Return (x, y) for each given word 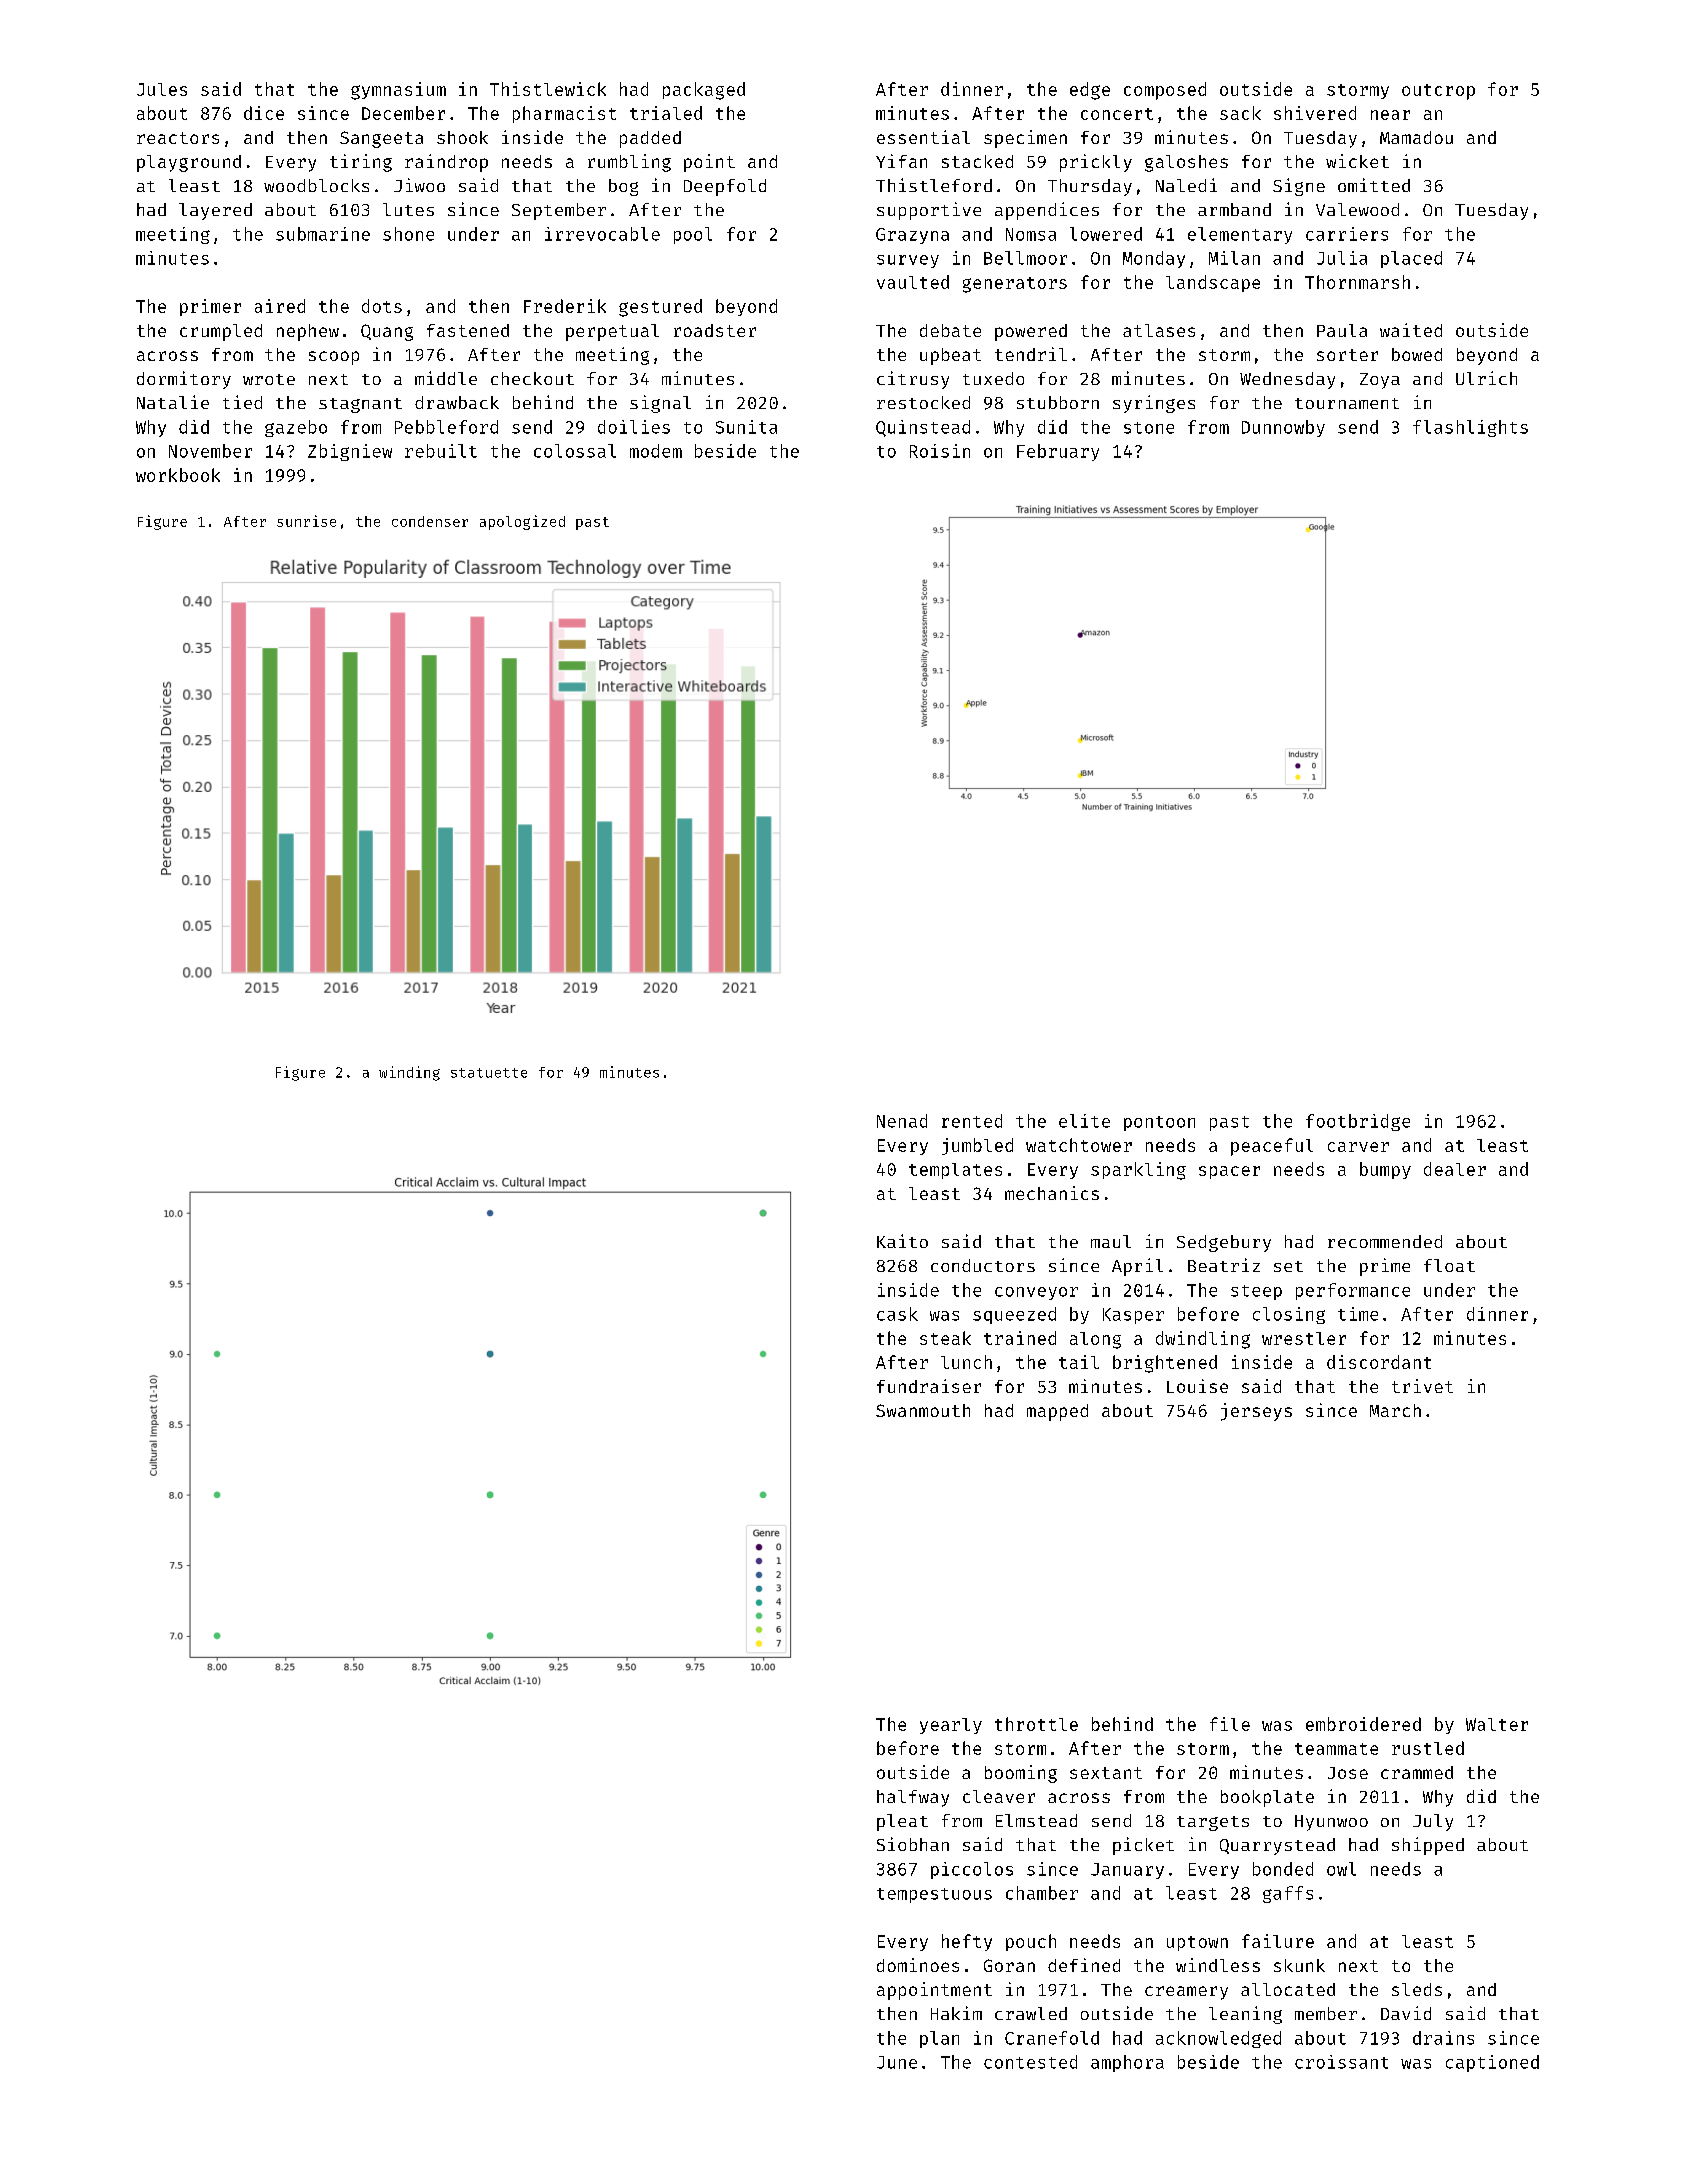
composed (1165, 91)
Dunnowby (1283, 428)
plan (939, 2039)
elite (1084, 1121)
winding (409, 1073)
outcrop (1438, 92)
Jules (162, 89)
